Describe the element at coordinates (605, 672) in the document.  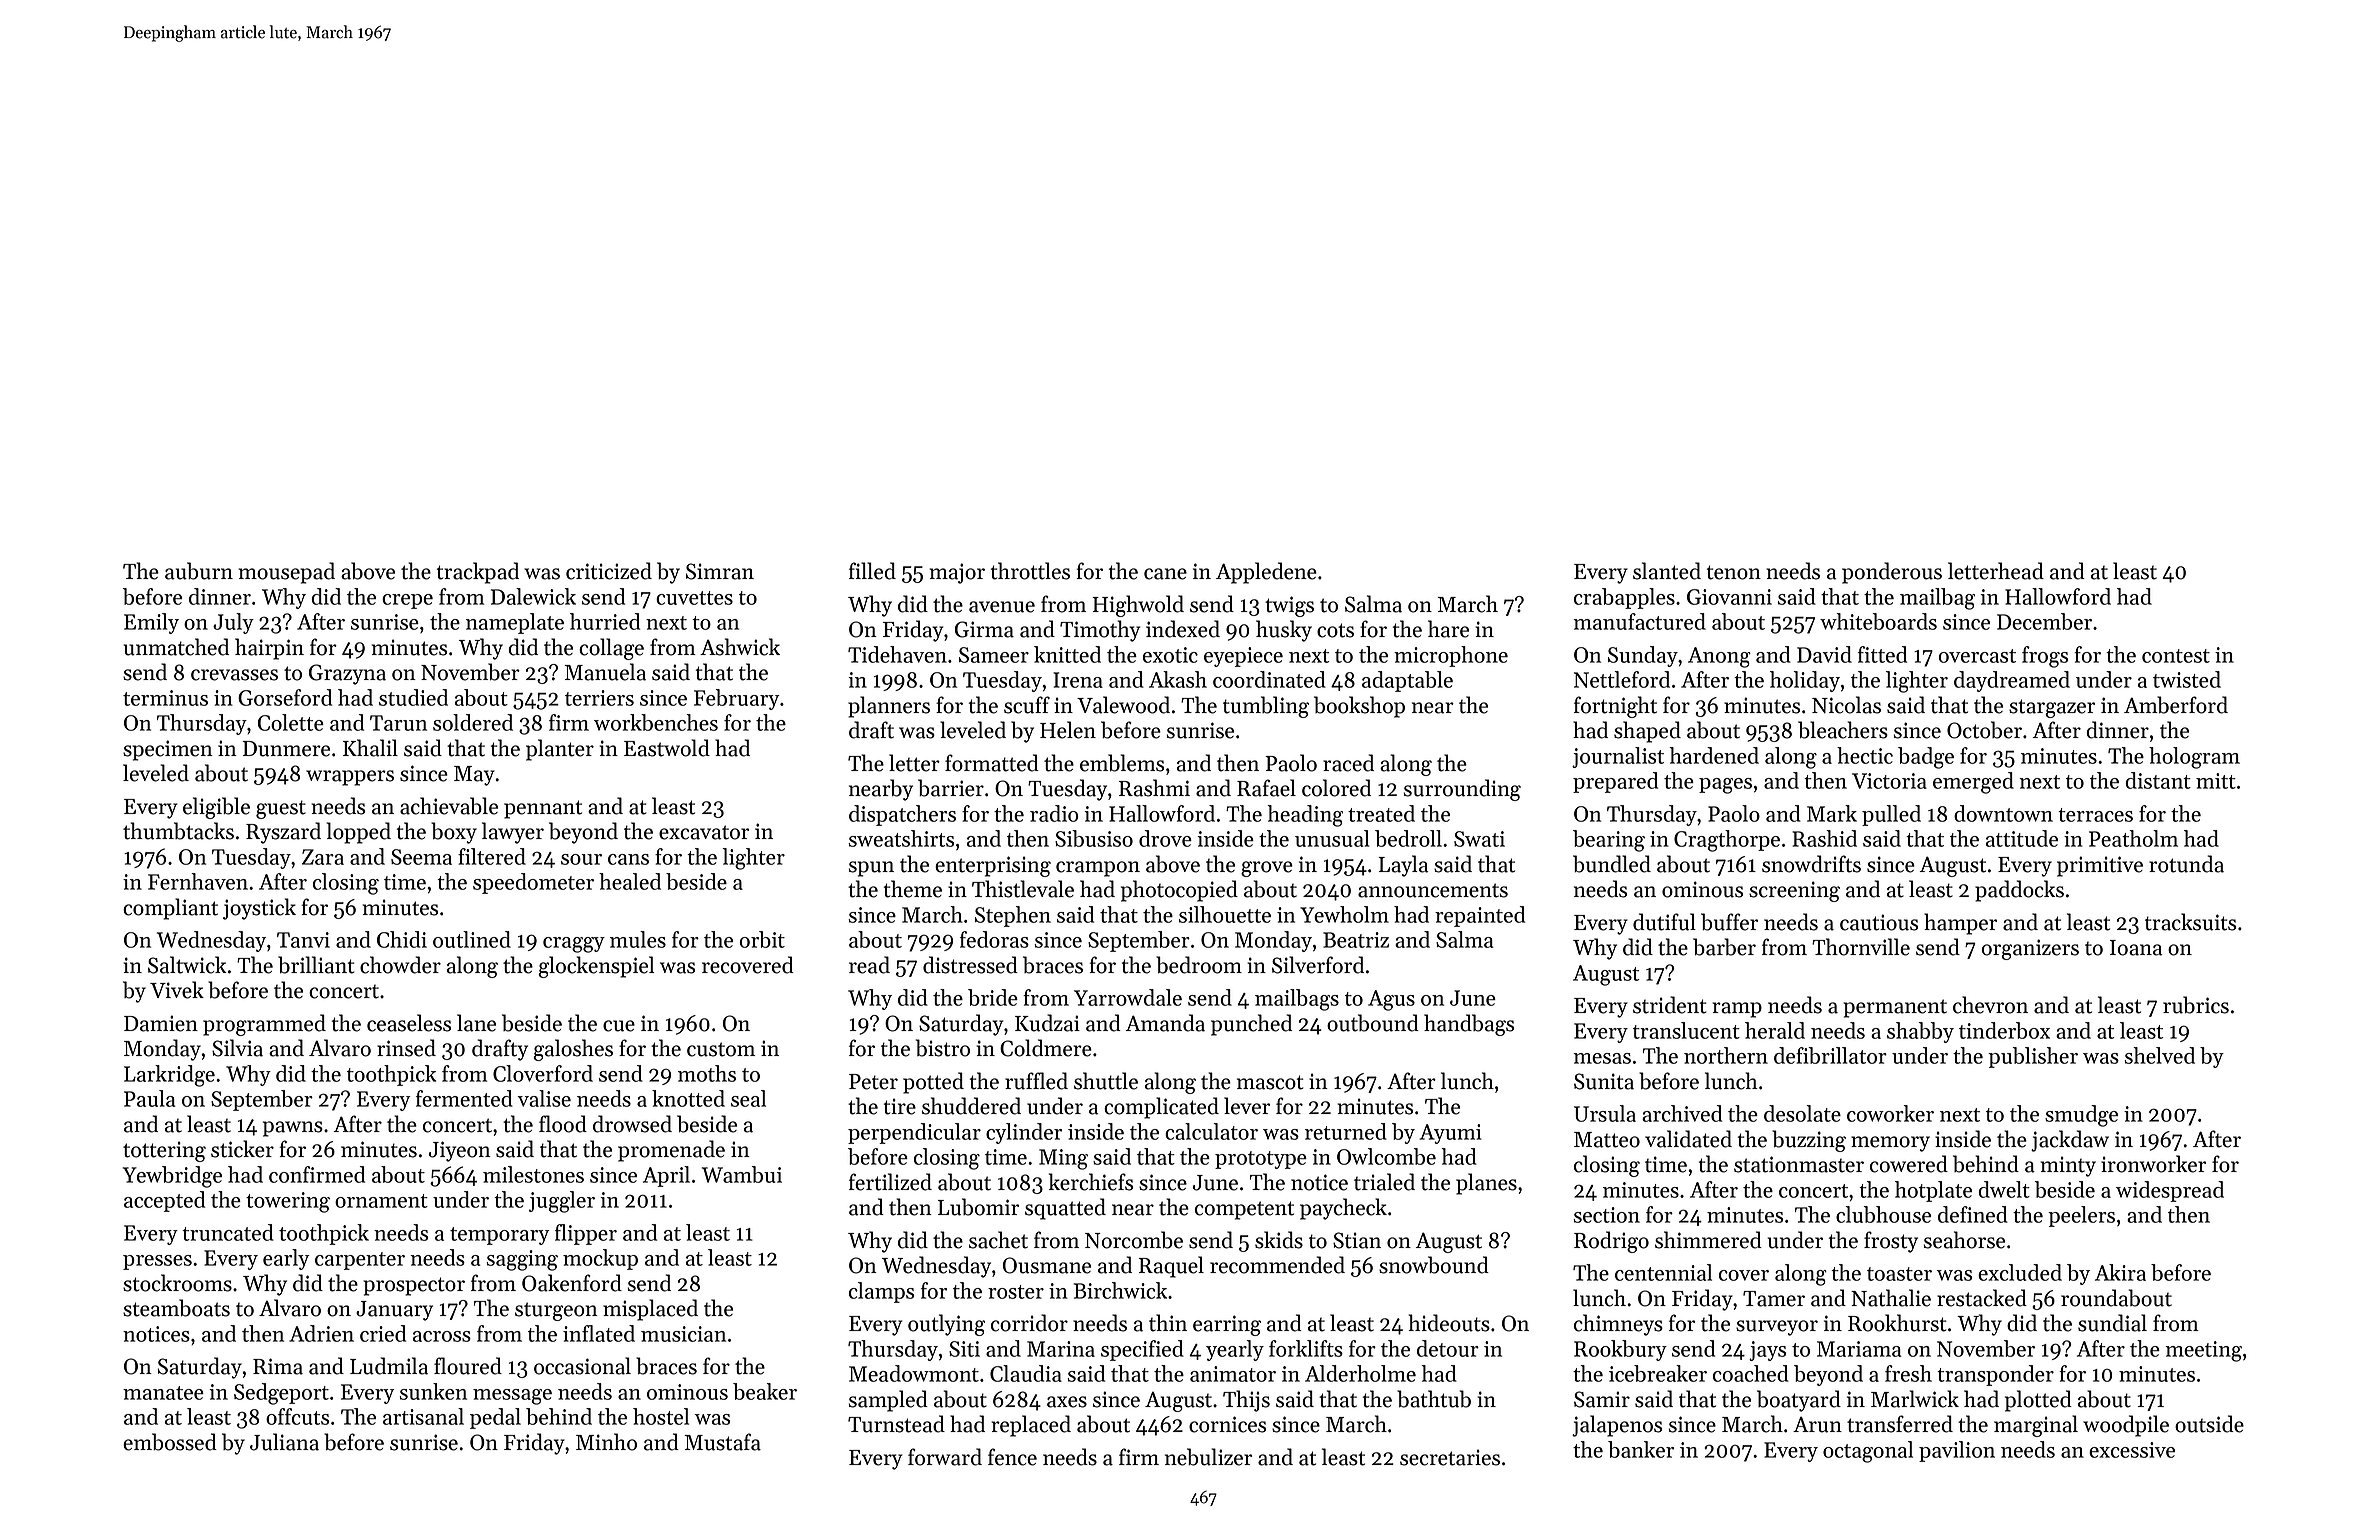
I see `Manuela` at that location.
